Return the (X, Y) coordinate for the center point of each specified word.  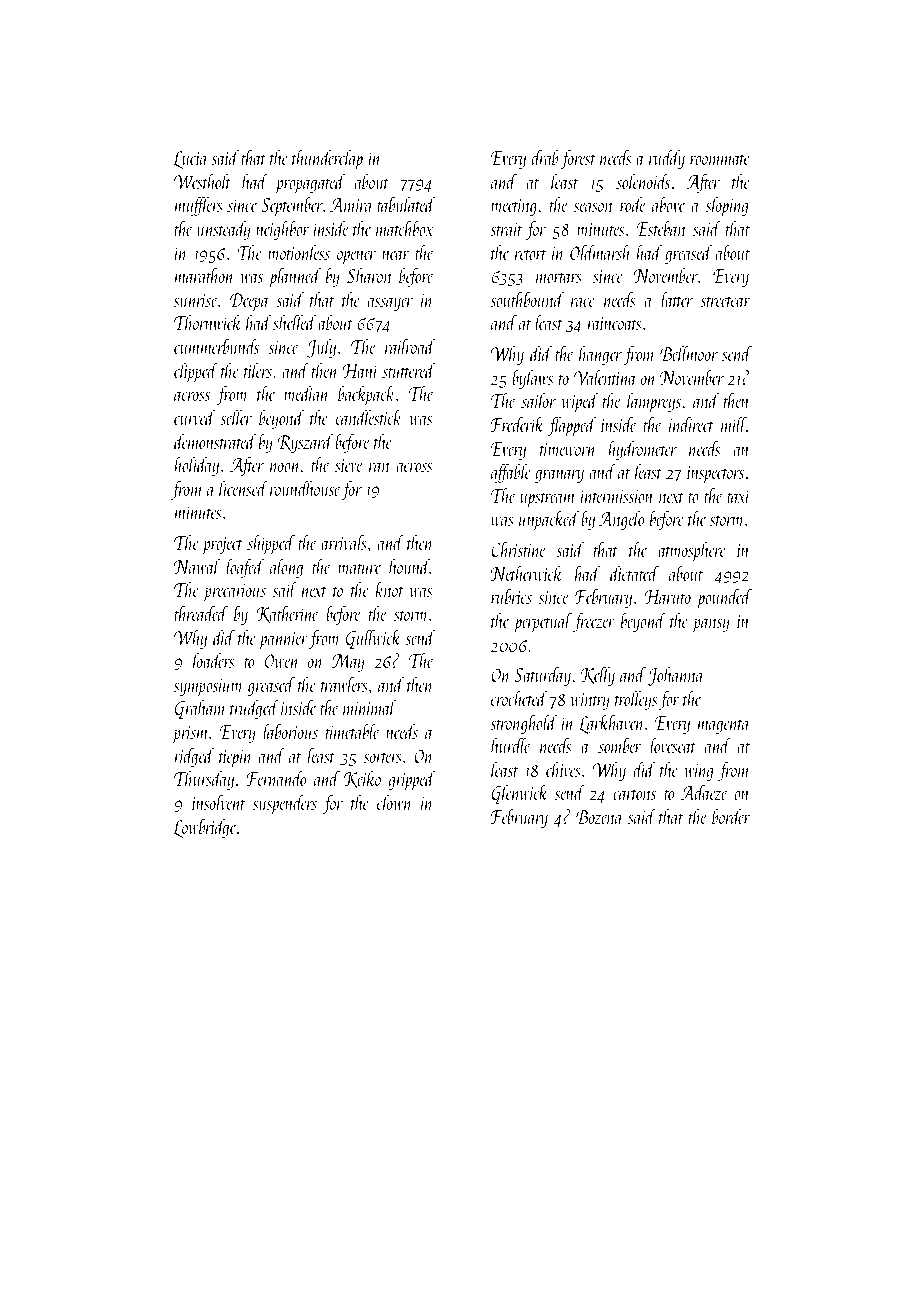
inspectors (715, 475)
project (222, 546)
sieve (348, 465)
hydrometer (642, 450)
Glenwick (520, 794)
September (292, 206)
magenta (724, 726)
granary (559, 476)
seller (236, 417)
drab (545, 157)
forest (578, 159)
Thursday (204, 780)
